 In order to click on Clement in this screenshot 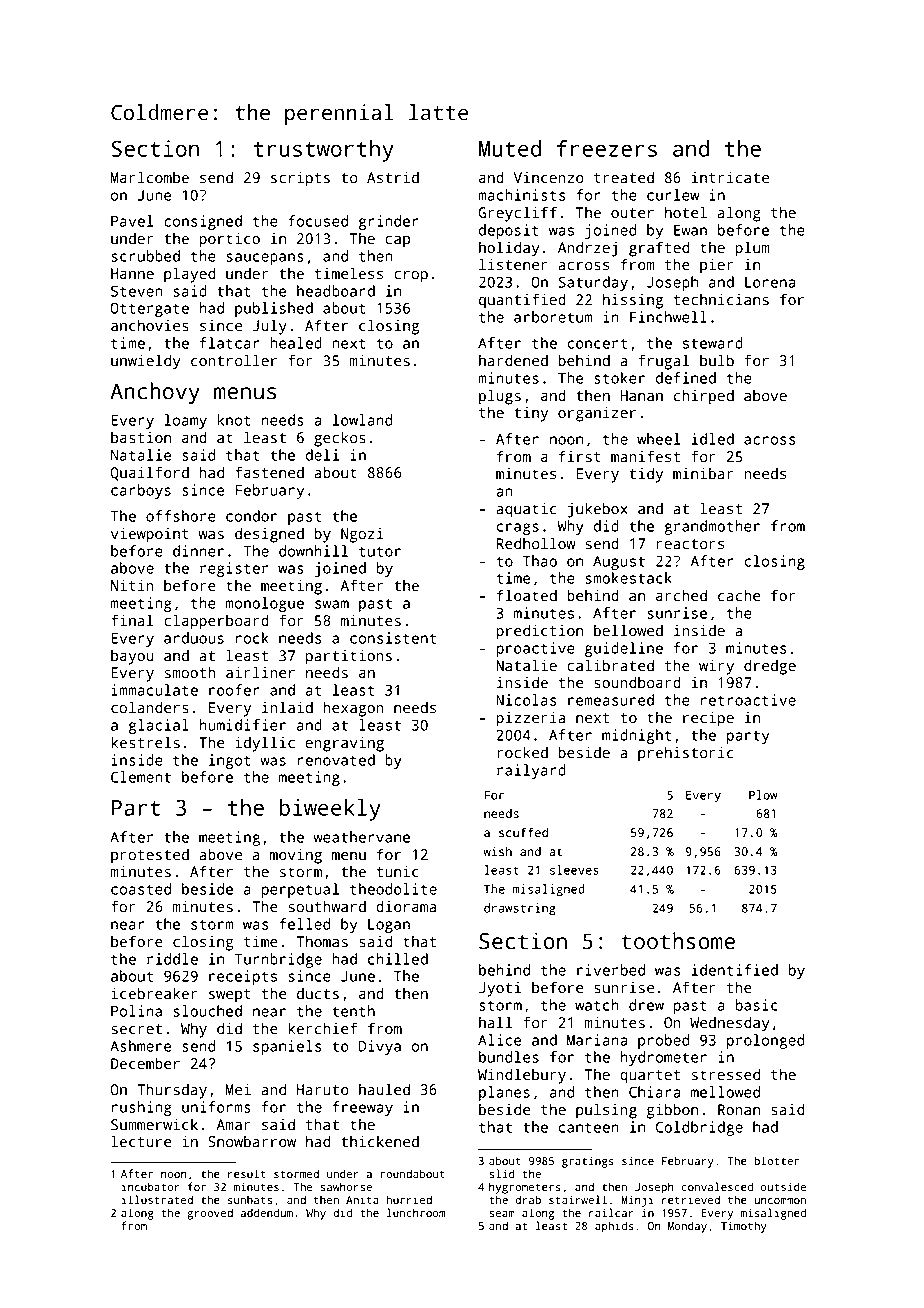, I will do `click(141, 777)`.
